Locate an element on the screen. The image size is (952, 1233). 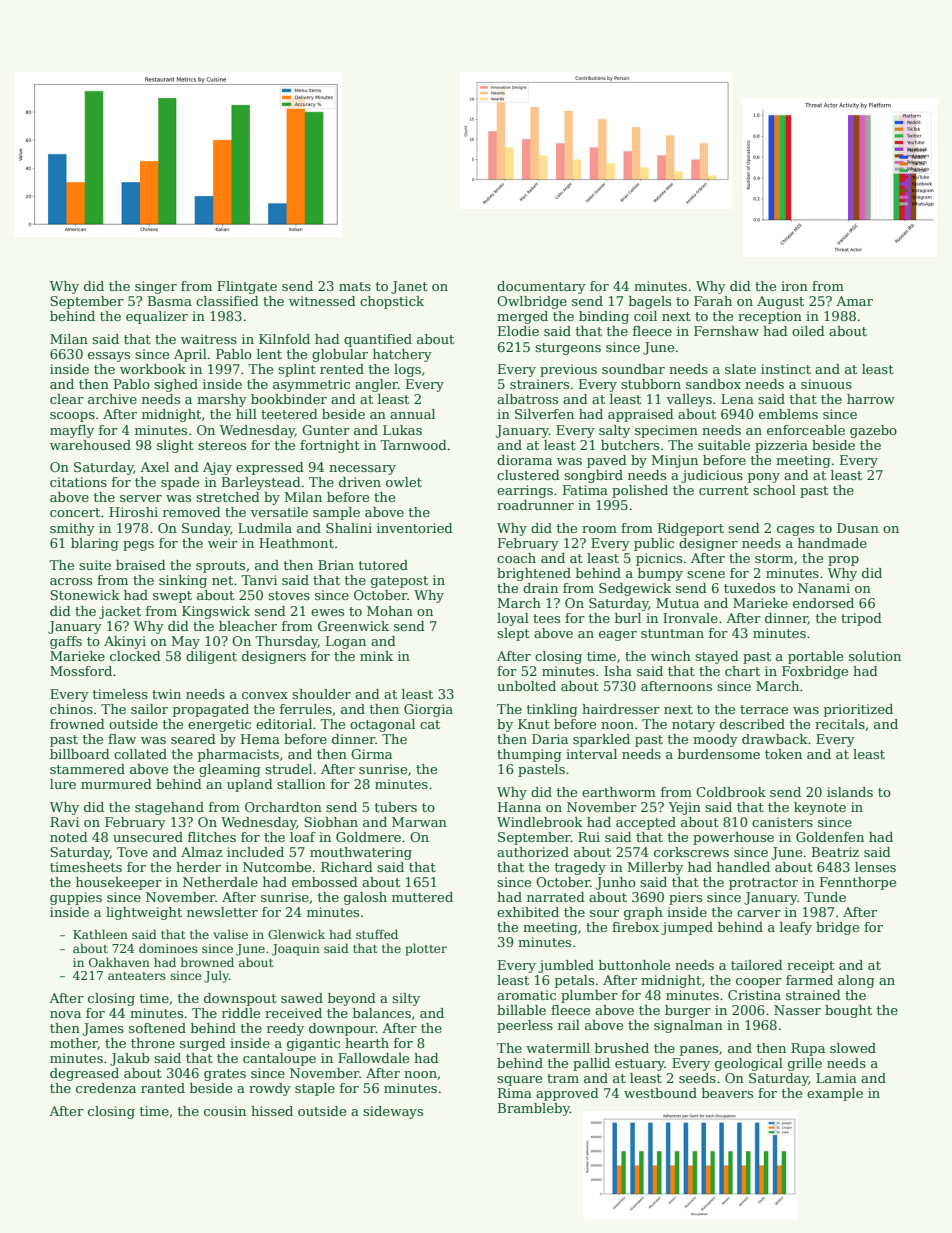
Ravi is located at coordinates (64, 822).
